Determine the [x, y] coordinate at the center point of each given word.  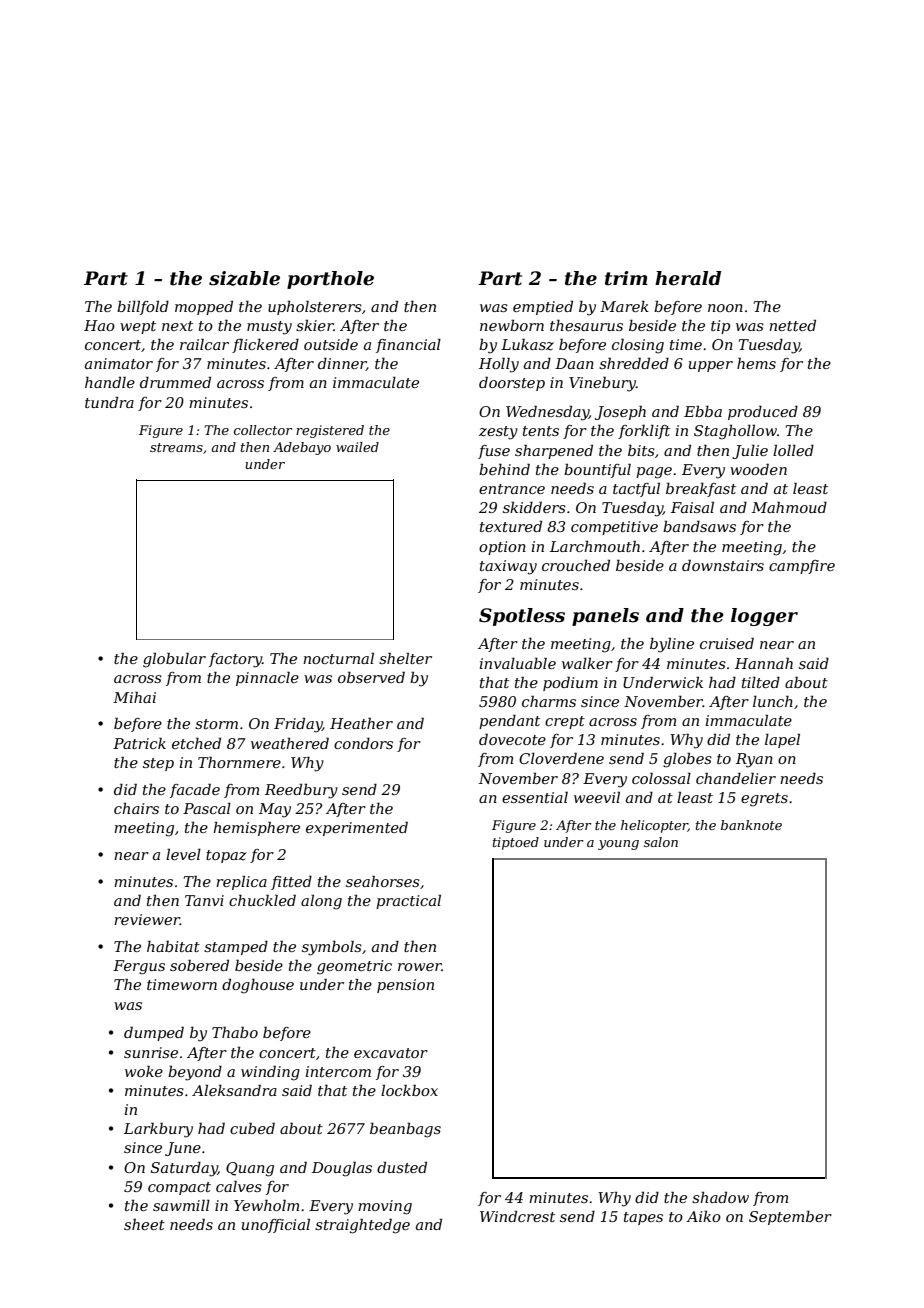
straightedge [362, 1226]
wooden [758, 469]
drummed [175, 382]
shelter [405, 658]
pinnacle [267, 678]
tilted [761, 682]
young [618, 845]
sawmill [181, 1205]
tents [541, 431]
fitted [291, 883]
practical [408, 902]
